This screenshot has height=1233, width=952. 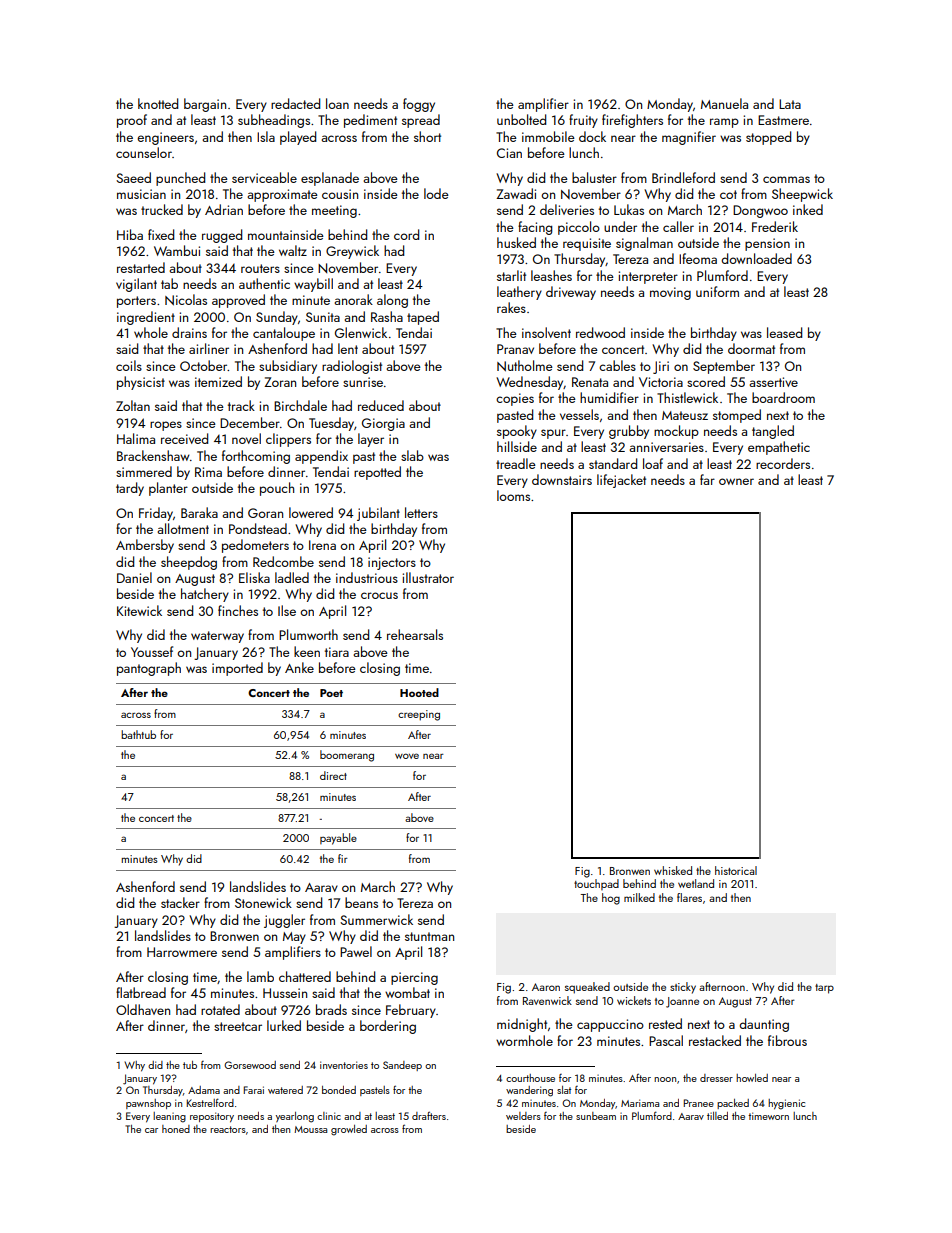 What do you see at coordinates (678, 226) in the screenshot?
I see `caller` at bounding box center [678, 226].
